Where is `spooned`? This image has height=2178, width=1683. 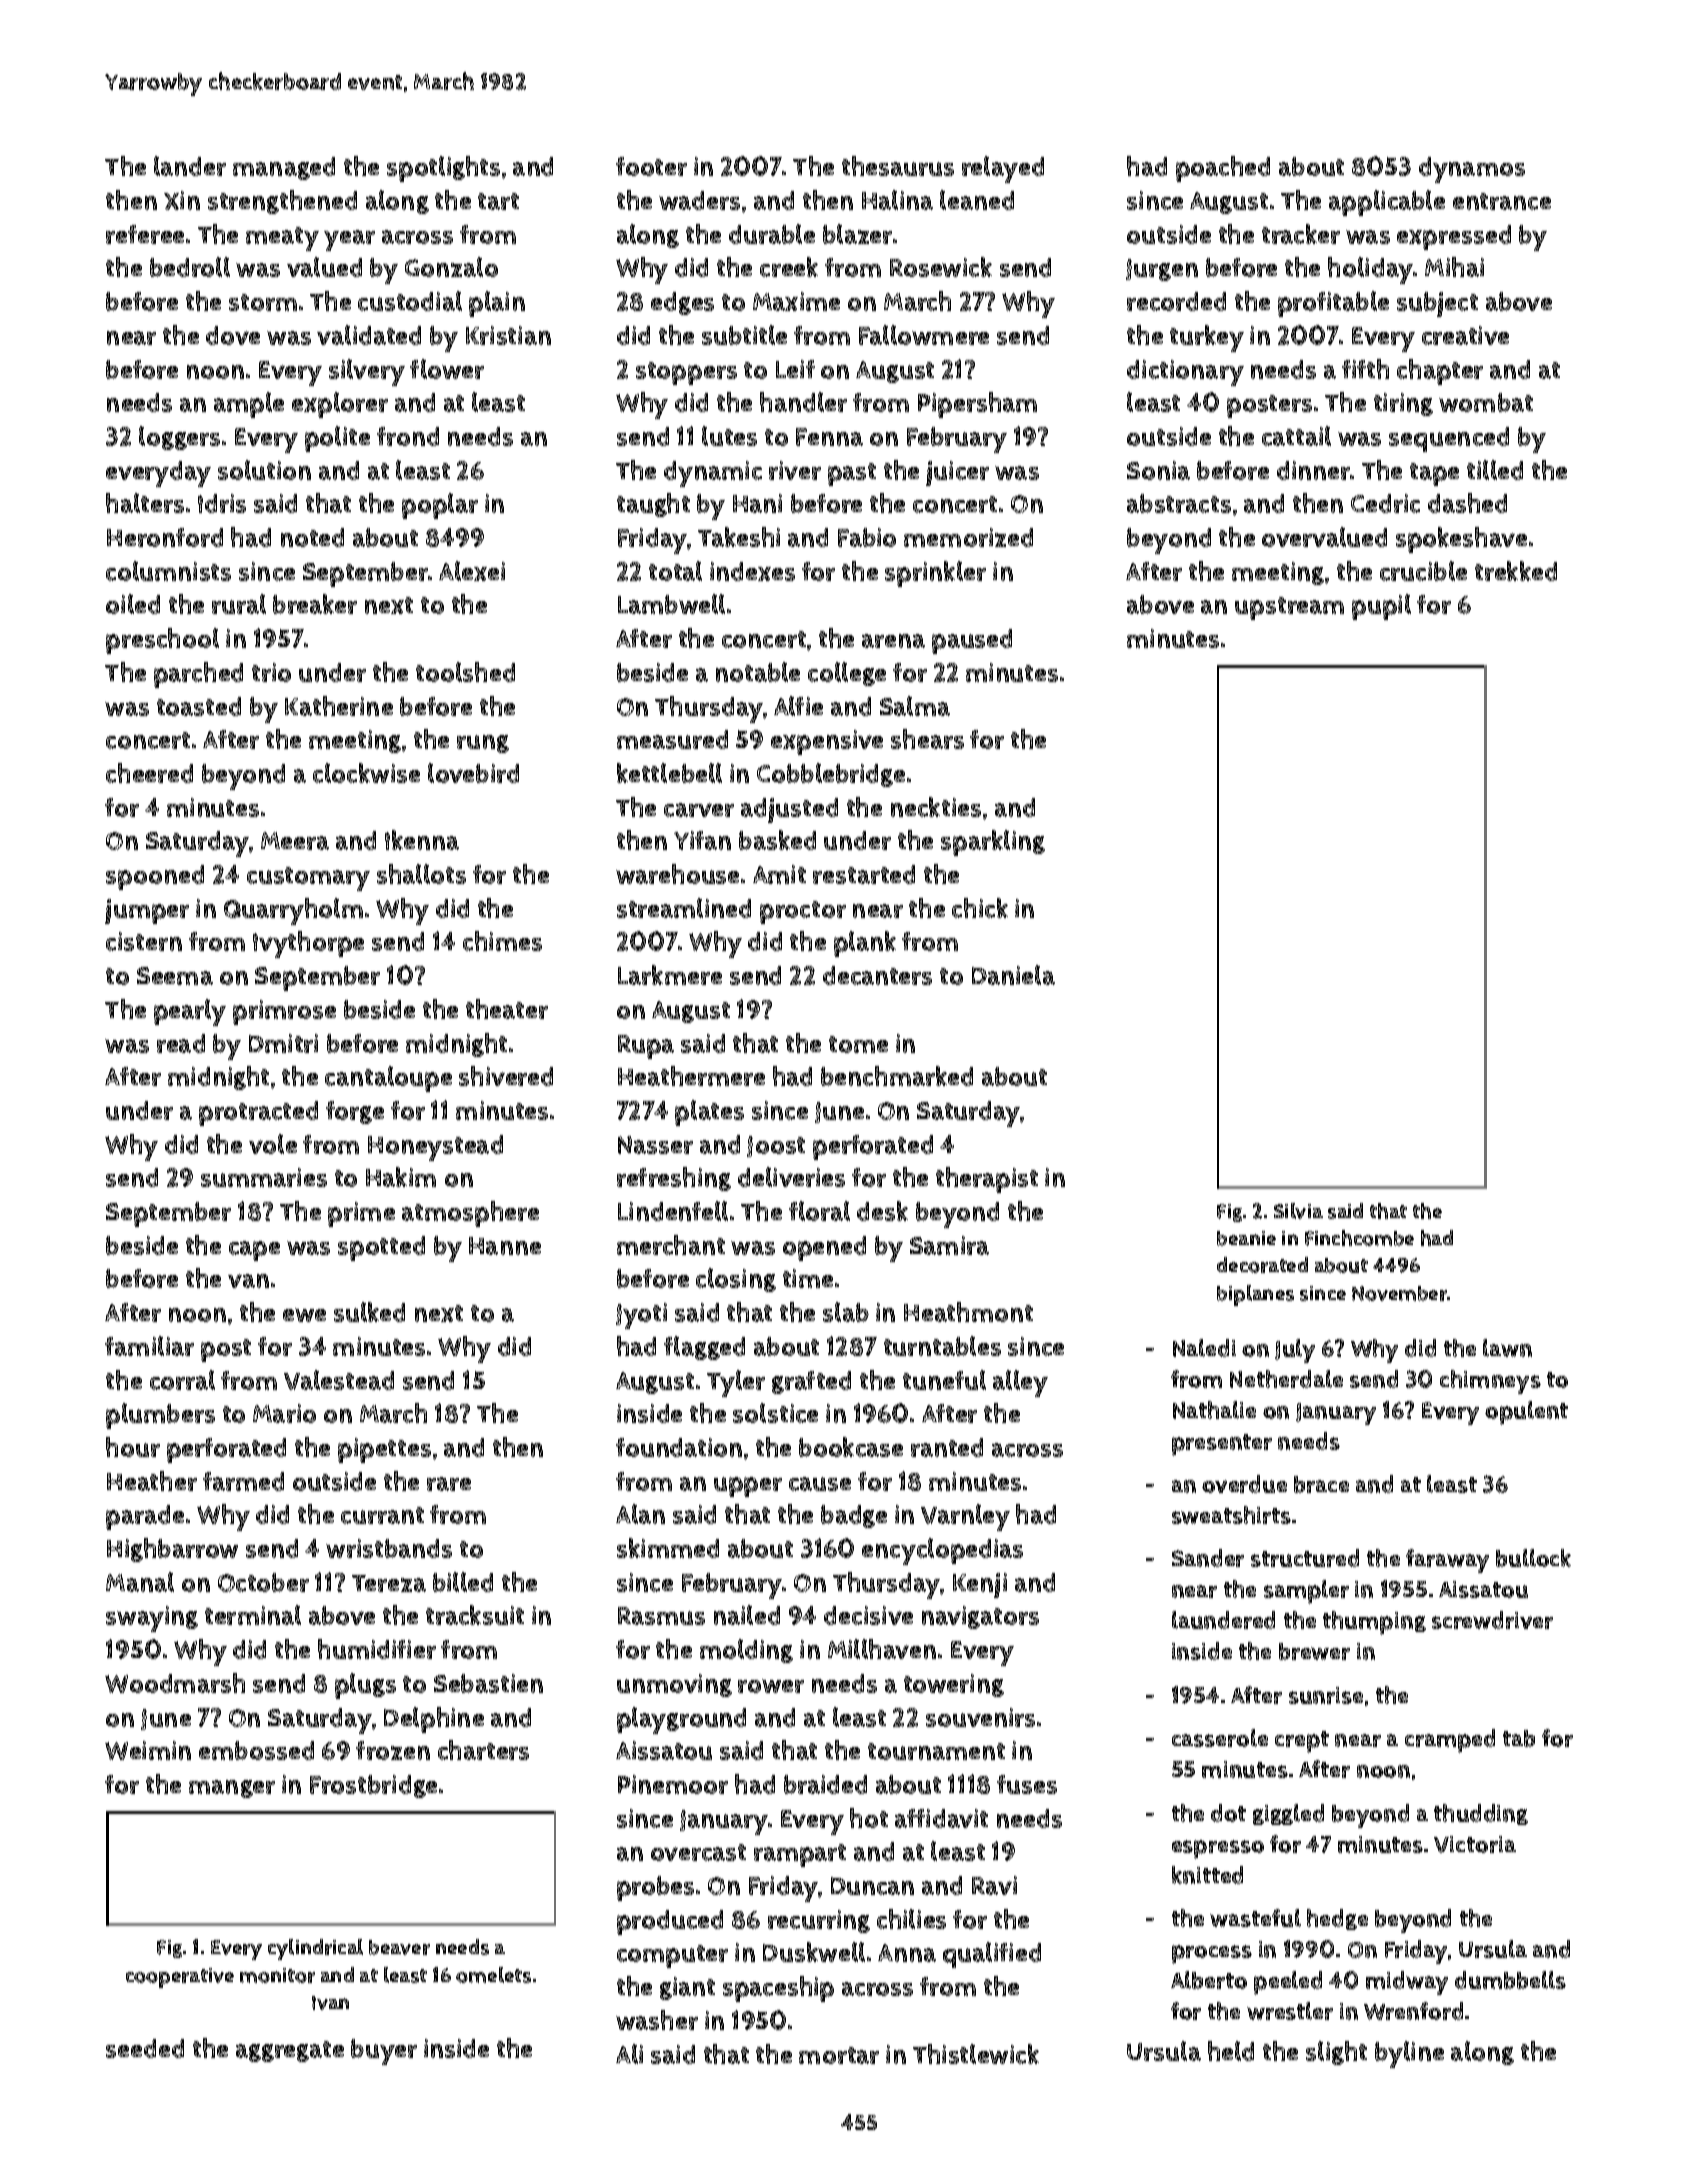
spooned is located at coordinates (155, 877).
